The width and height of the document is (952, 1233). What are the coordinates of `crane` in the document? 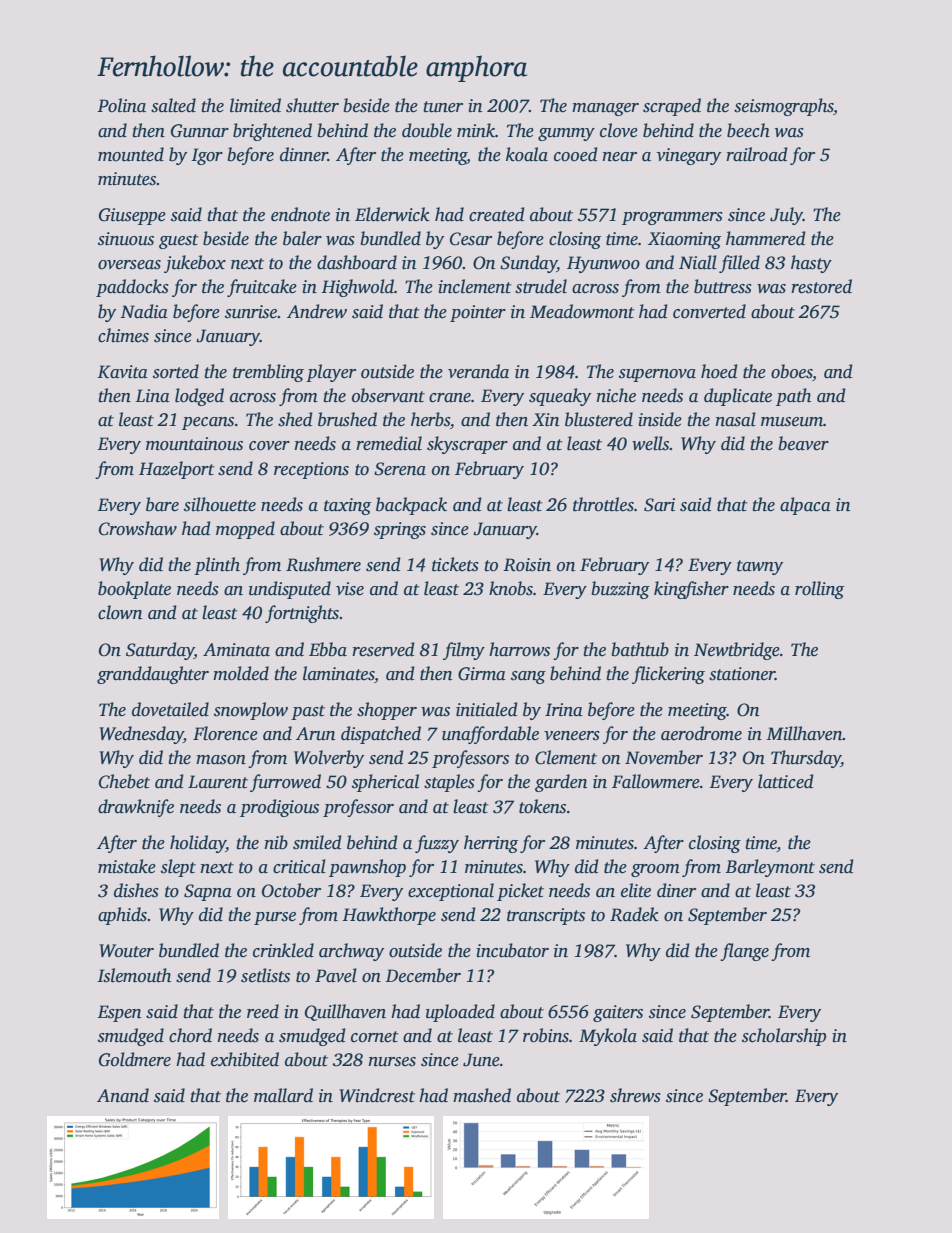 It's located at (450, 398).
